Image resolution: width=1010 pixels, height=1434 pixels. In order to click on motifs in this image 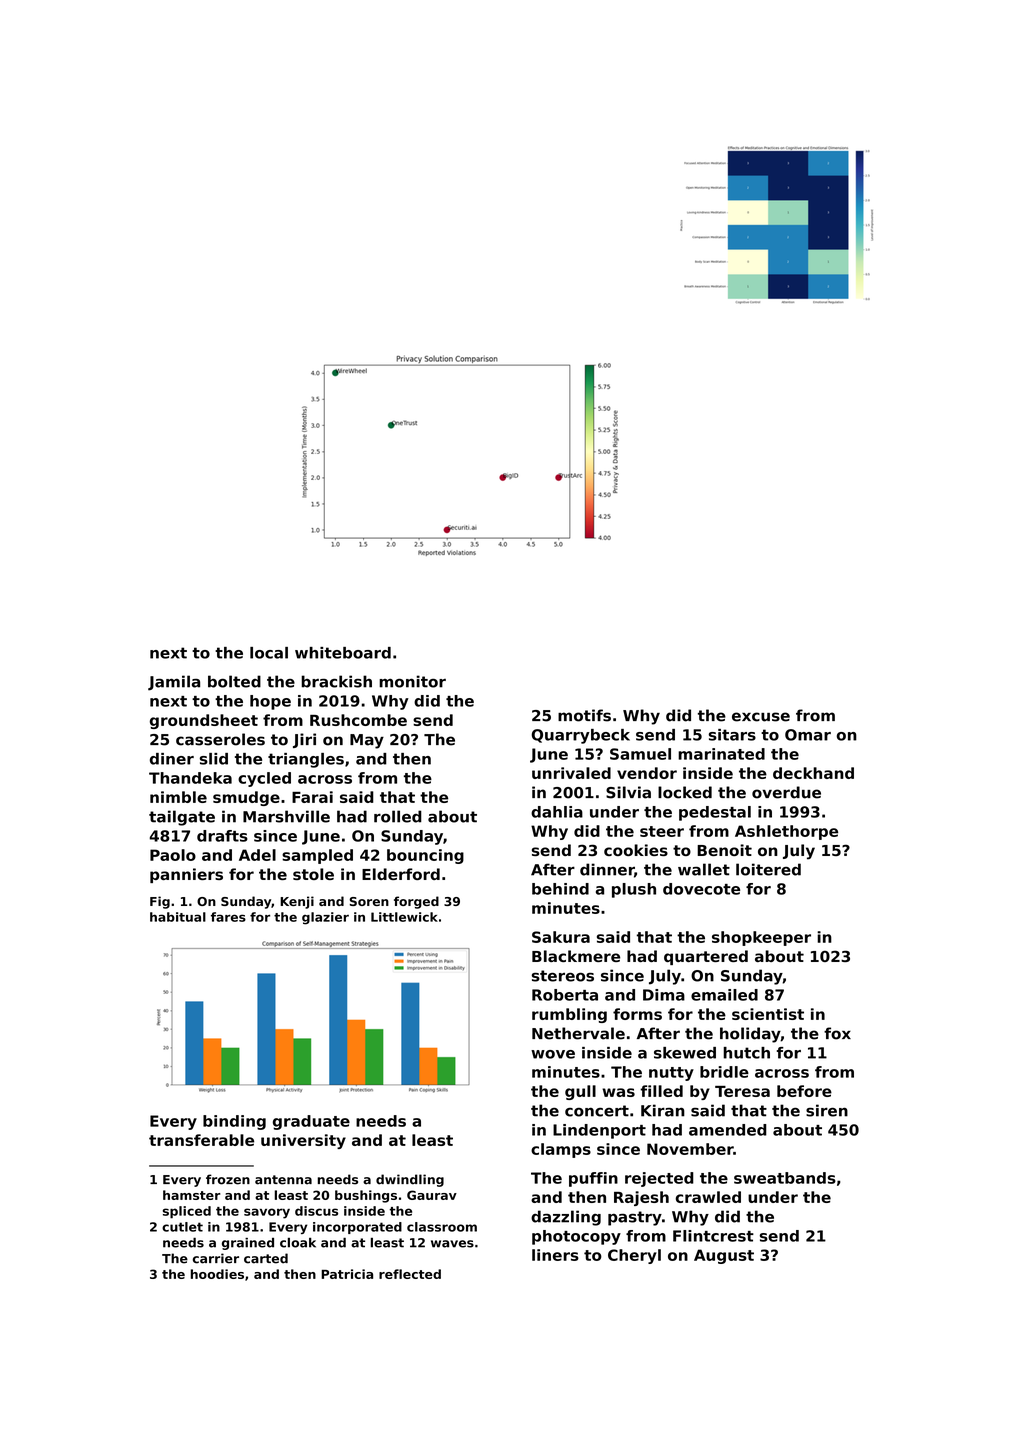, I will do `click(584, 715)`.
